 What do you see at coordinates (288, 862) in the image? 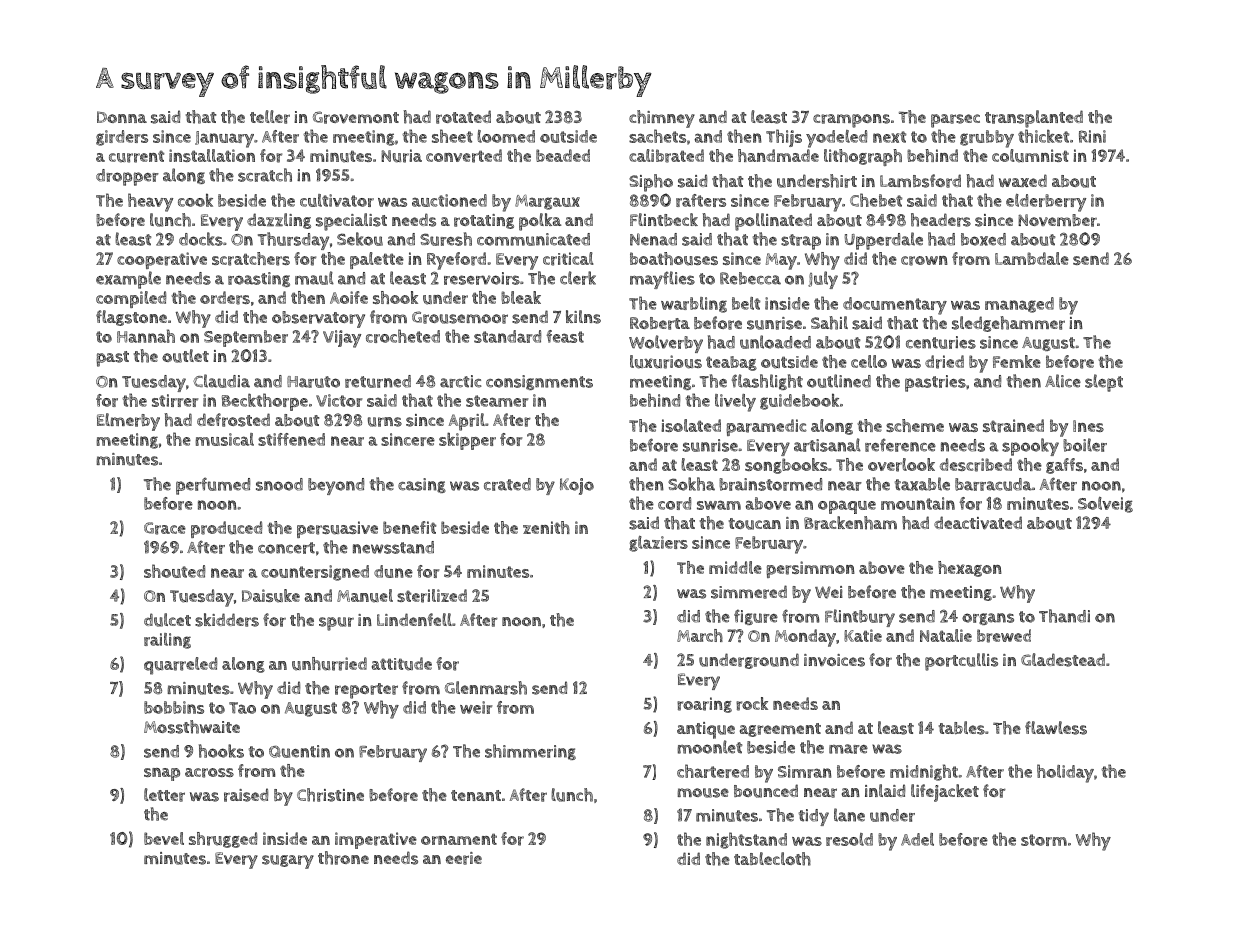
I see `sugary` at bounding box center [288, 862].
